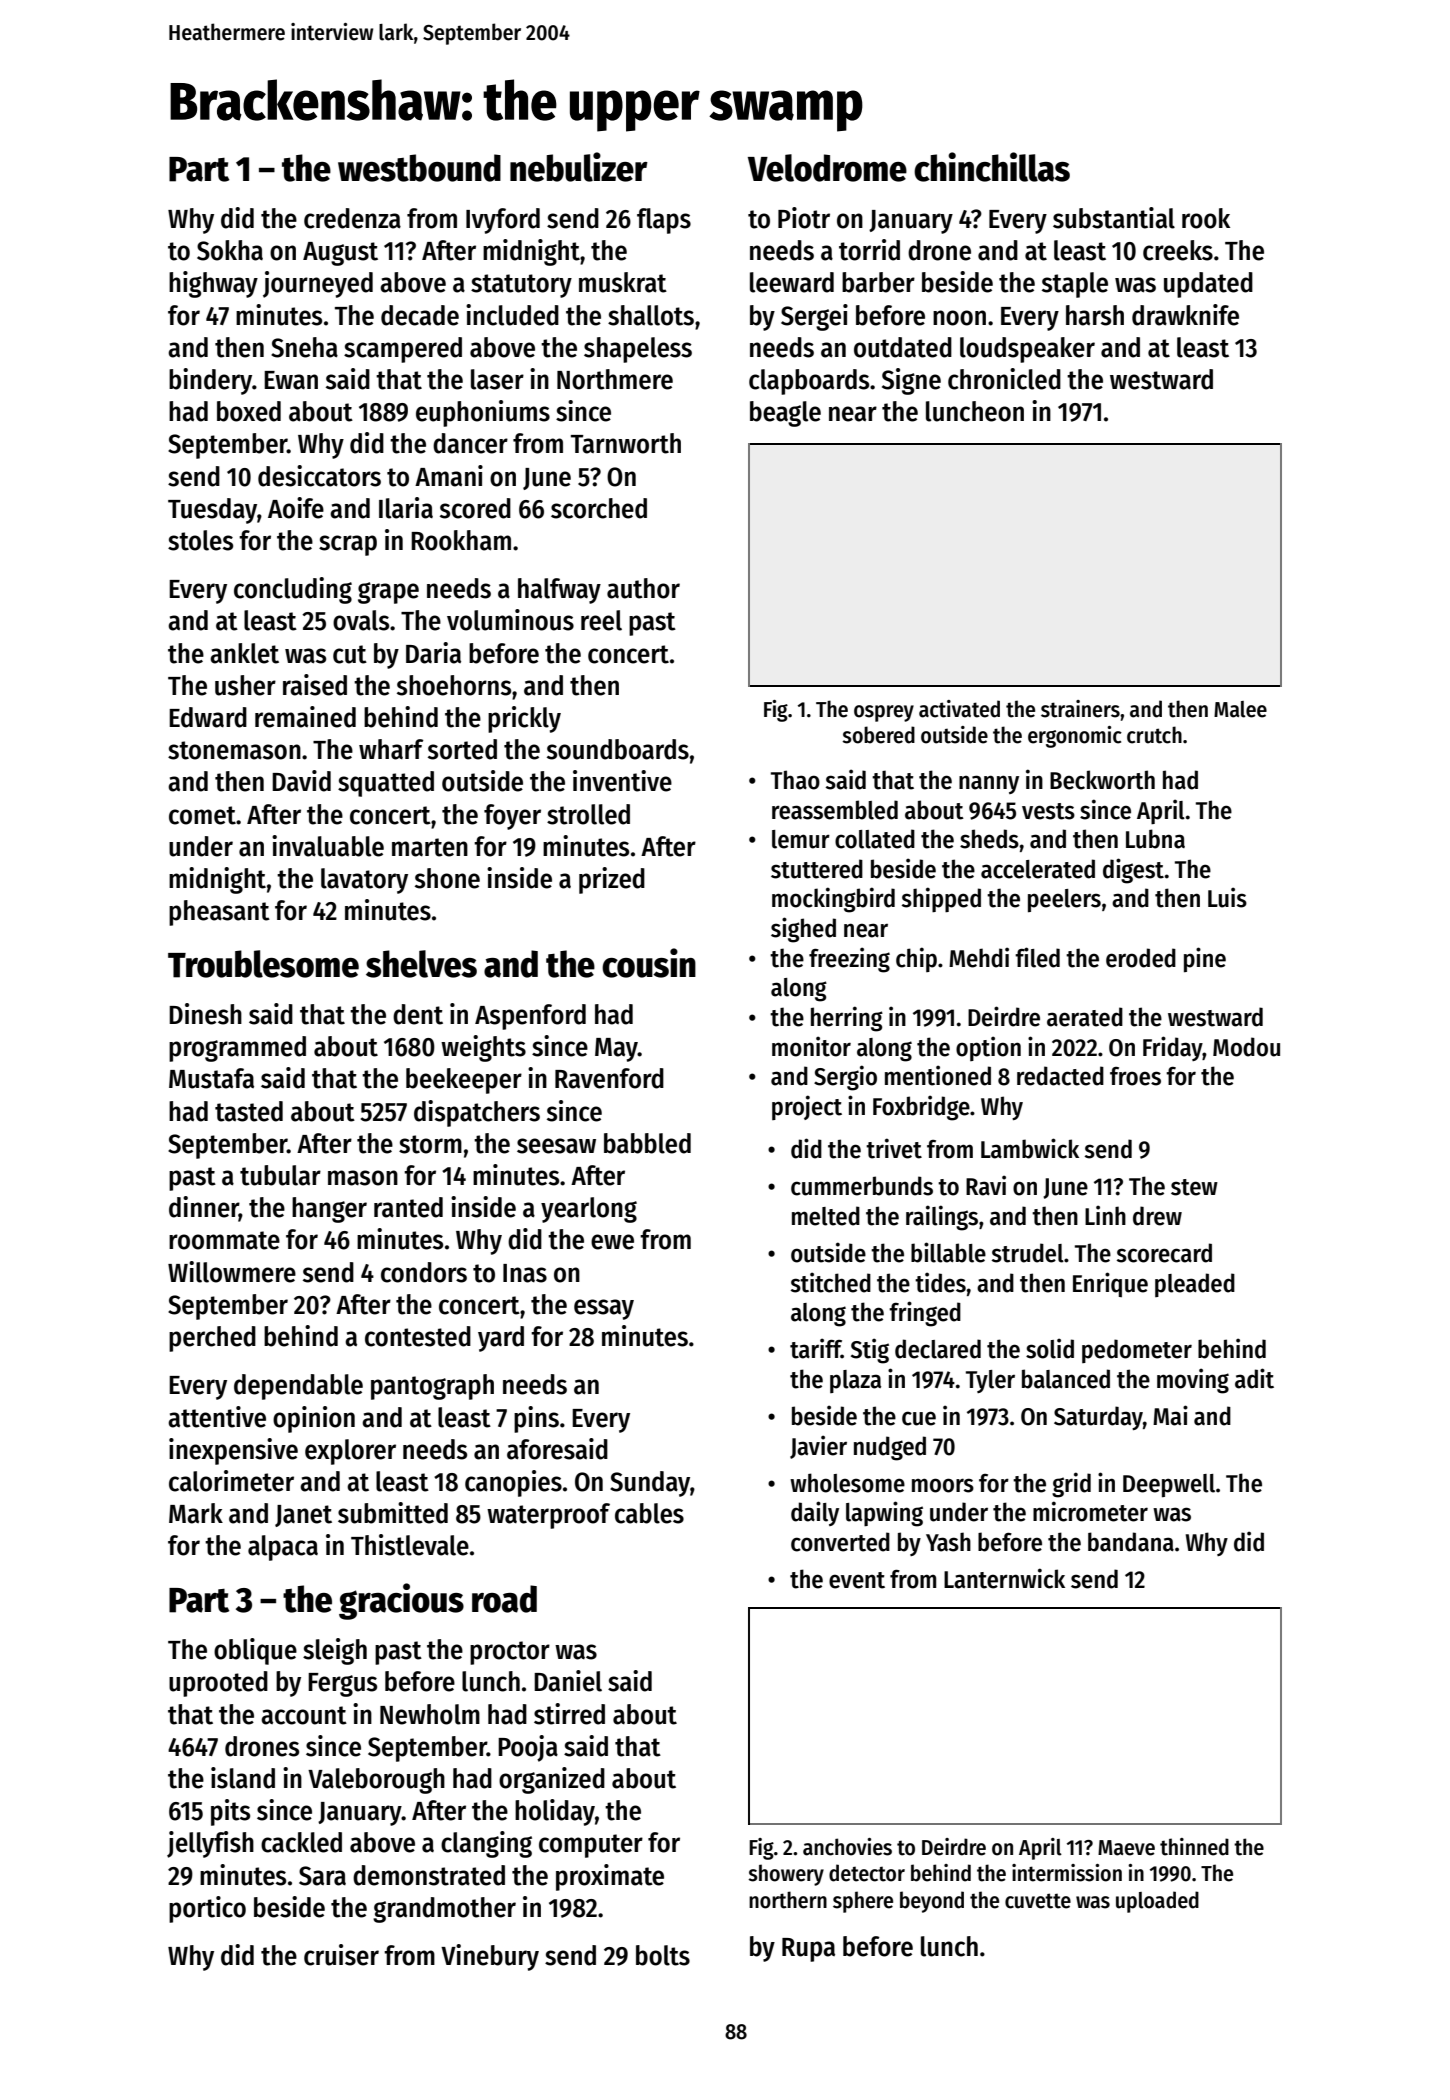  I want to click on substantial, so click(1114, 218).
